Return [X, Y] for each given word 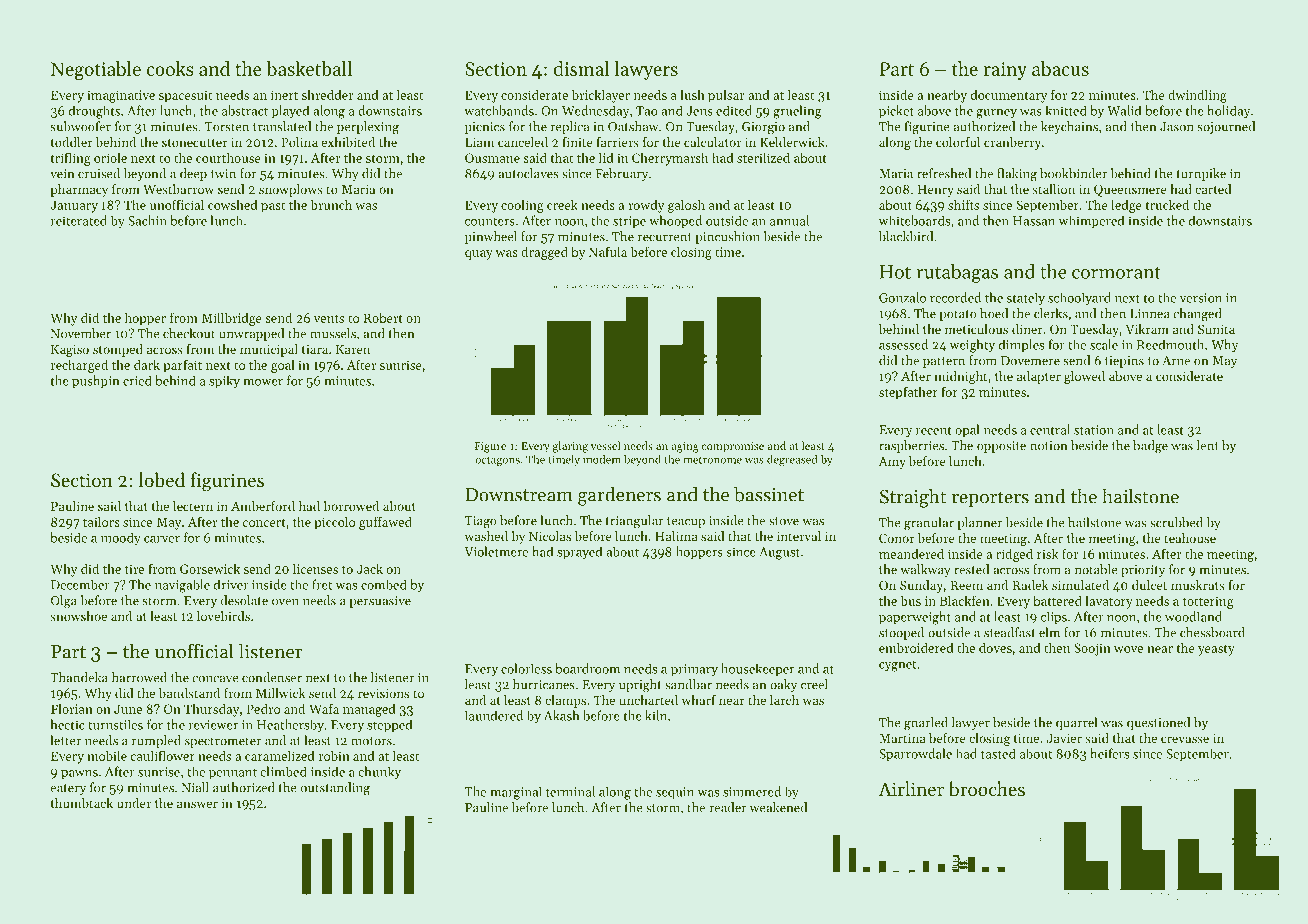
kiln [656, 715]
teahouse [1190, 538]
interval [799, 536]
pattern [944, 362]
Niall [195, 787]
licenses [315, 568]
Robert [383, 317]
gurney [996, 114]
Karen [353, 349]
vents [329, 318]
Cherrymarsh [670, 159]
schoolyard [1079, 299]
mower [263, 382]
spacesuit [185, 96]
